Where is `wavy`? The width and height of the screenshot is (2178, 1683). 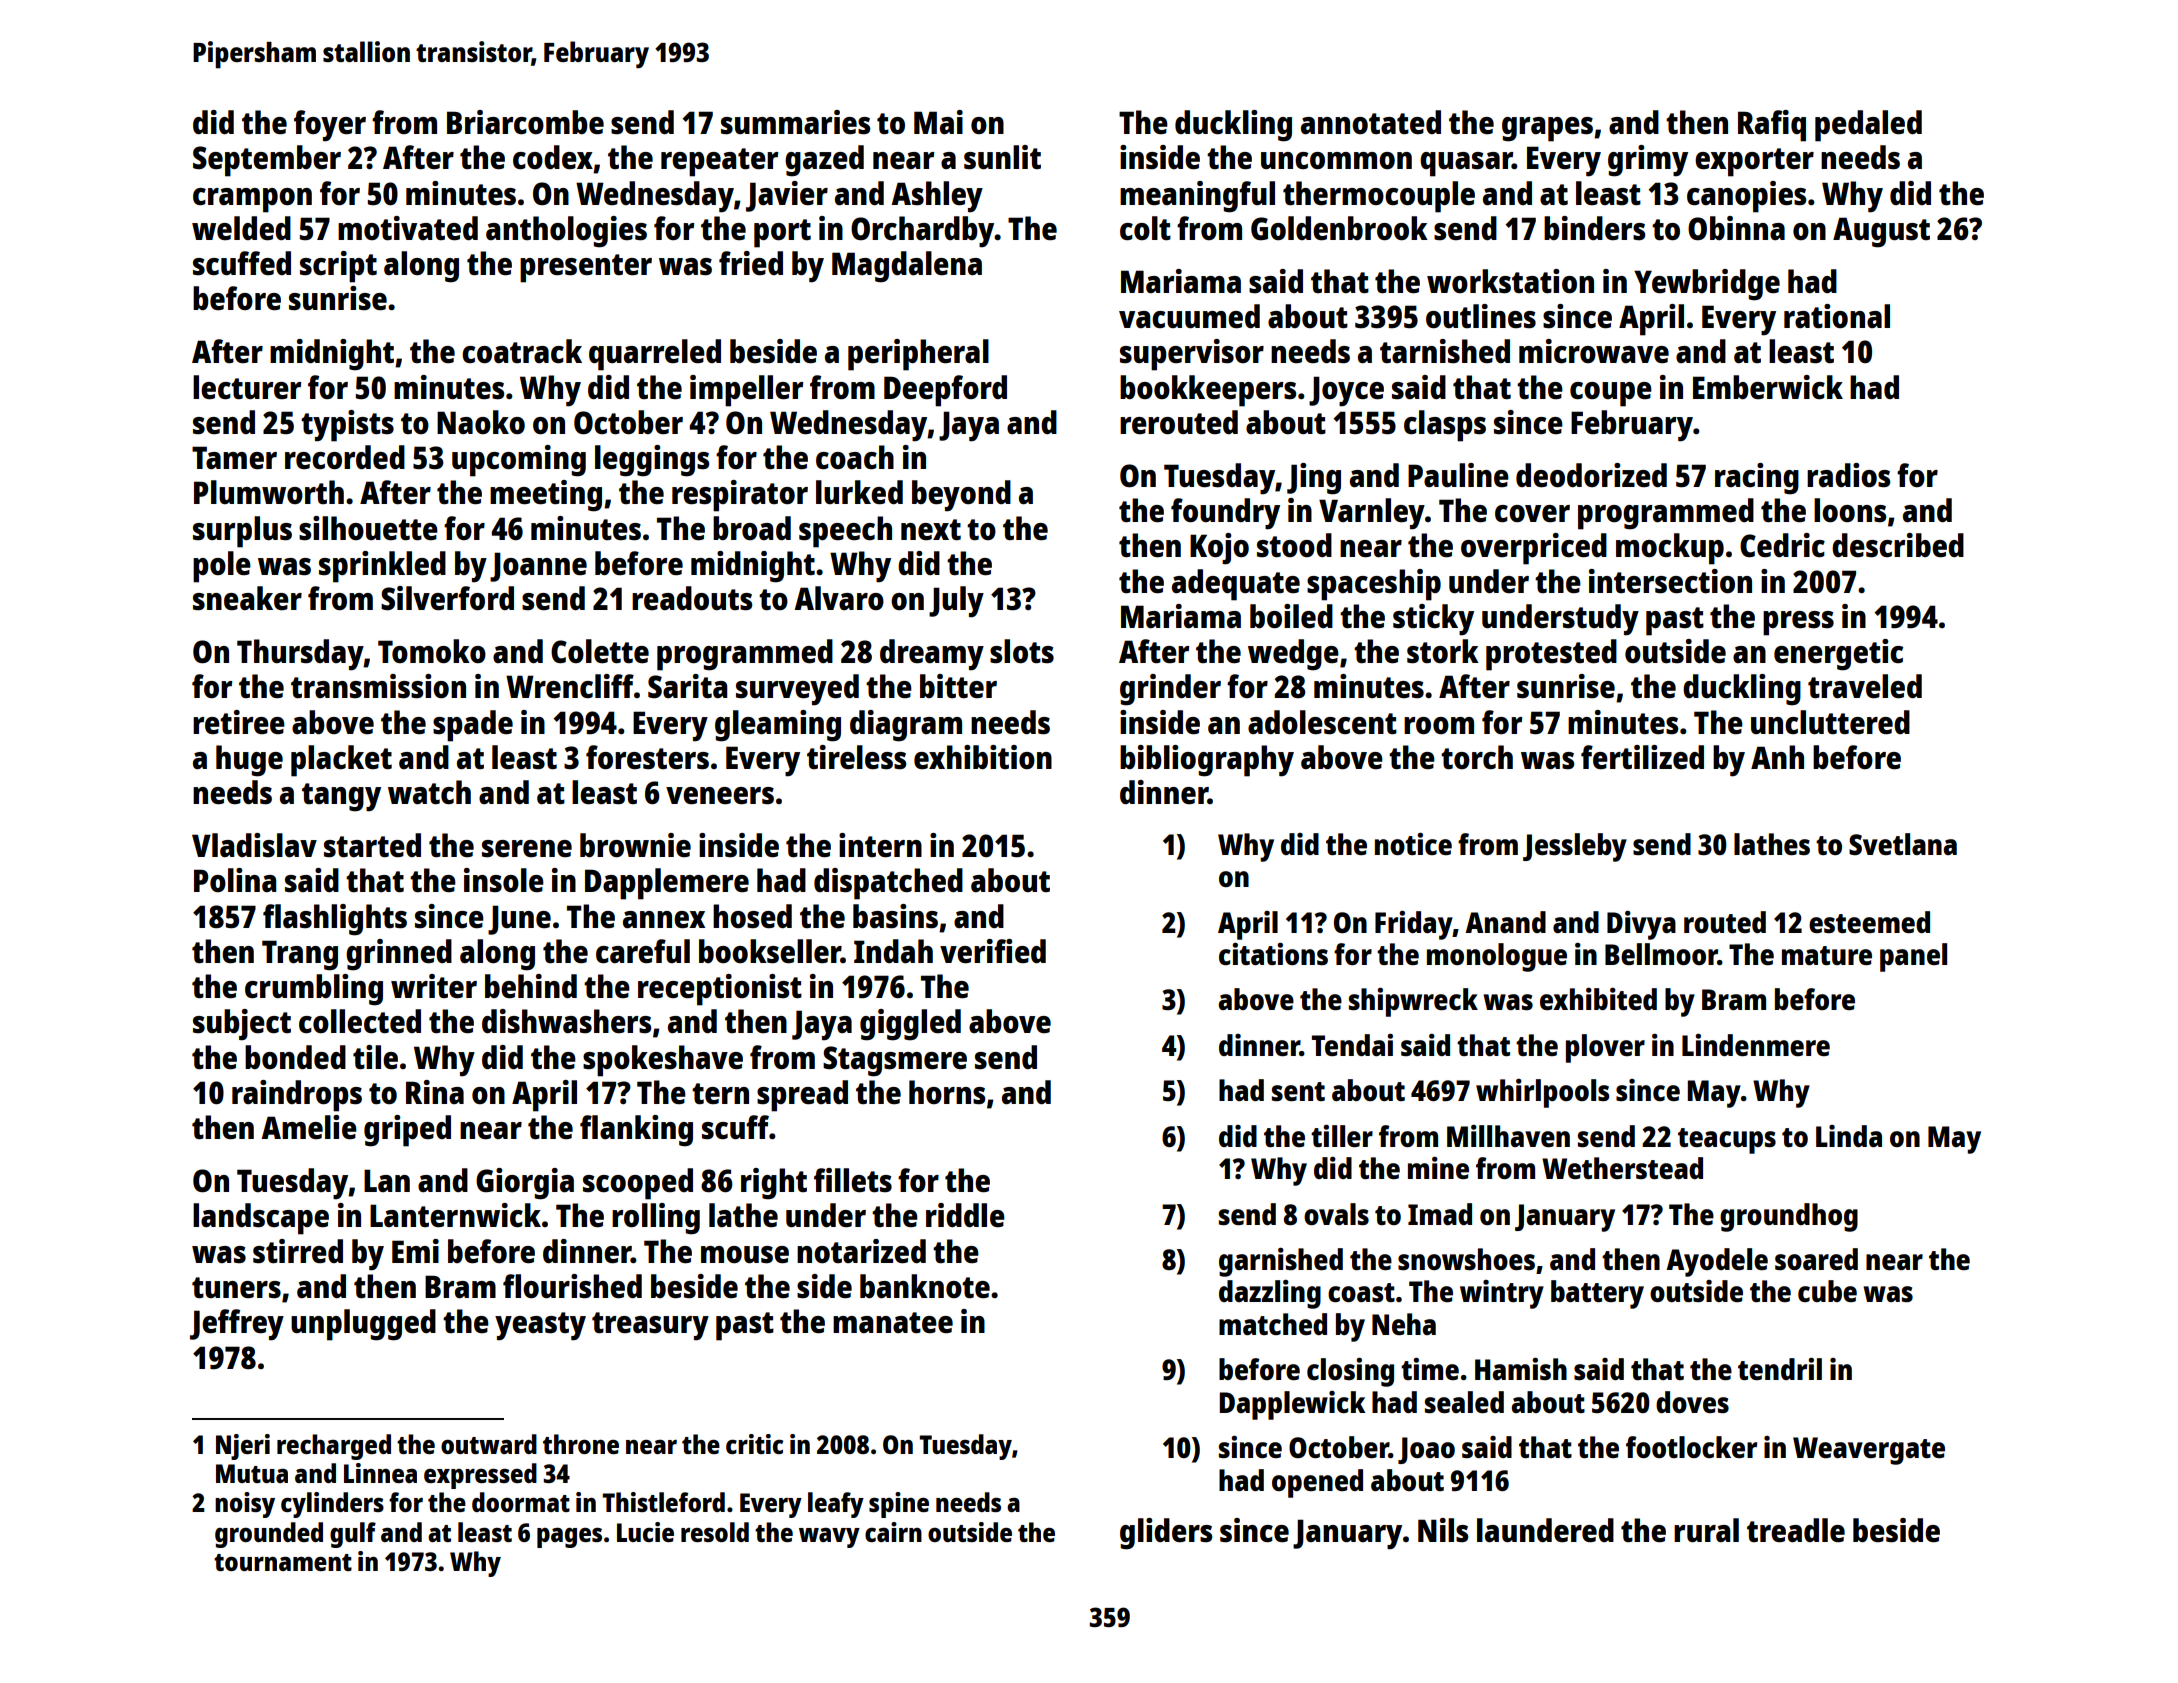
wavy is located at coordinates (829, 1538).
